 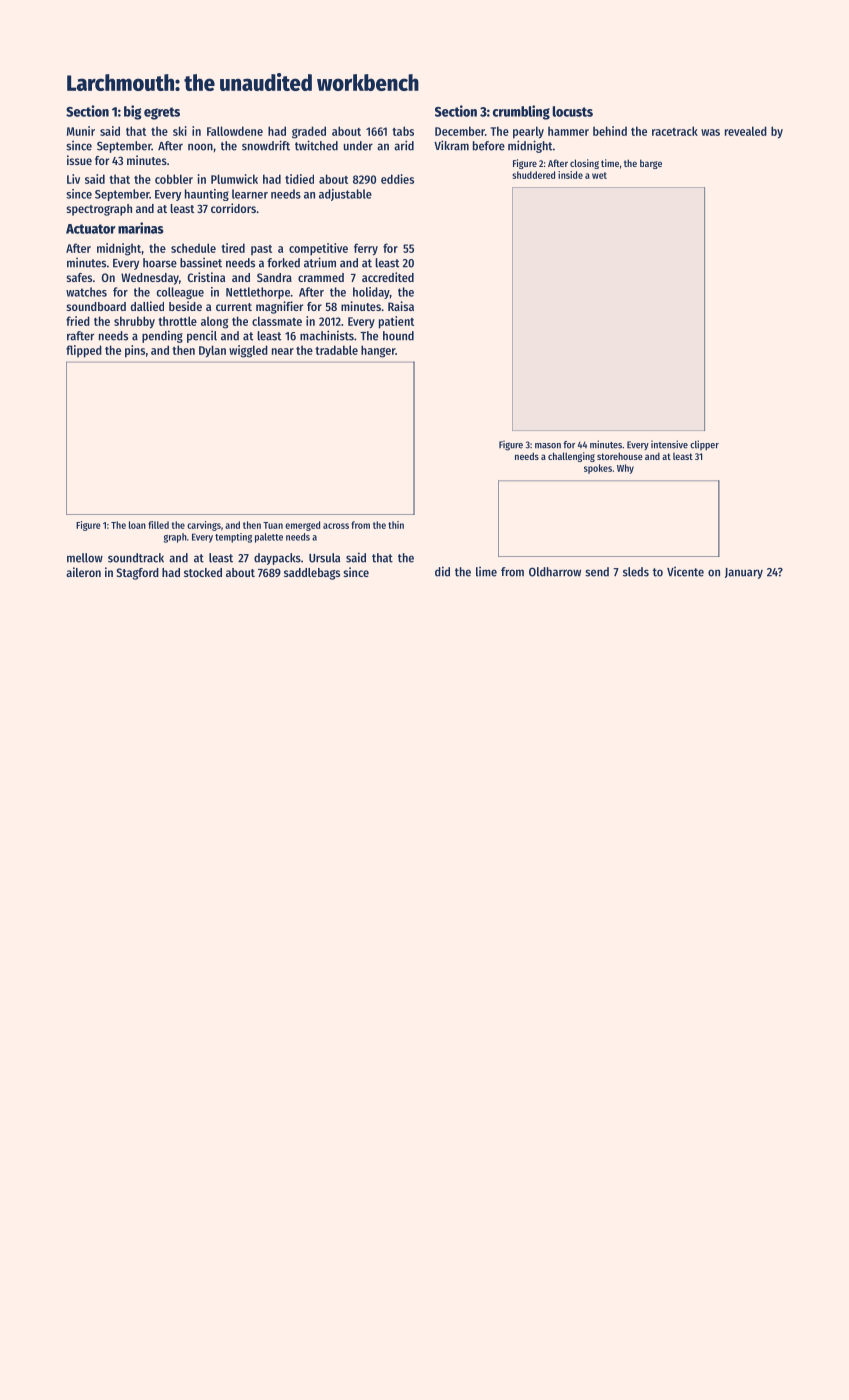 I want to click on Raisa, so click(x=401, y=306).
